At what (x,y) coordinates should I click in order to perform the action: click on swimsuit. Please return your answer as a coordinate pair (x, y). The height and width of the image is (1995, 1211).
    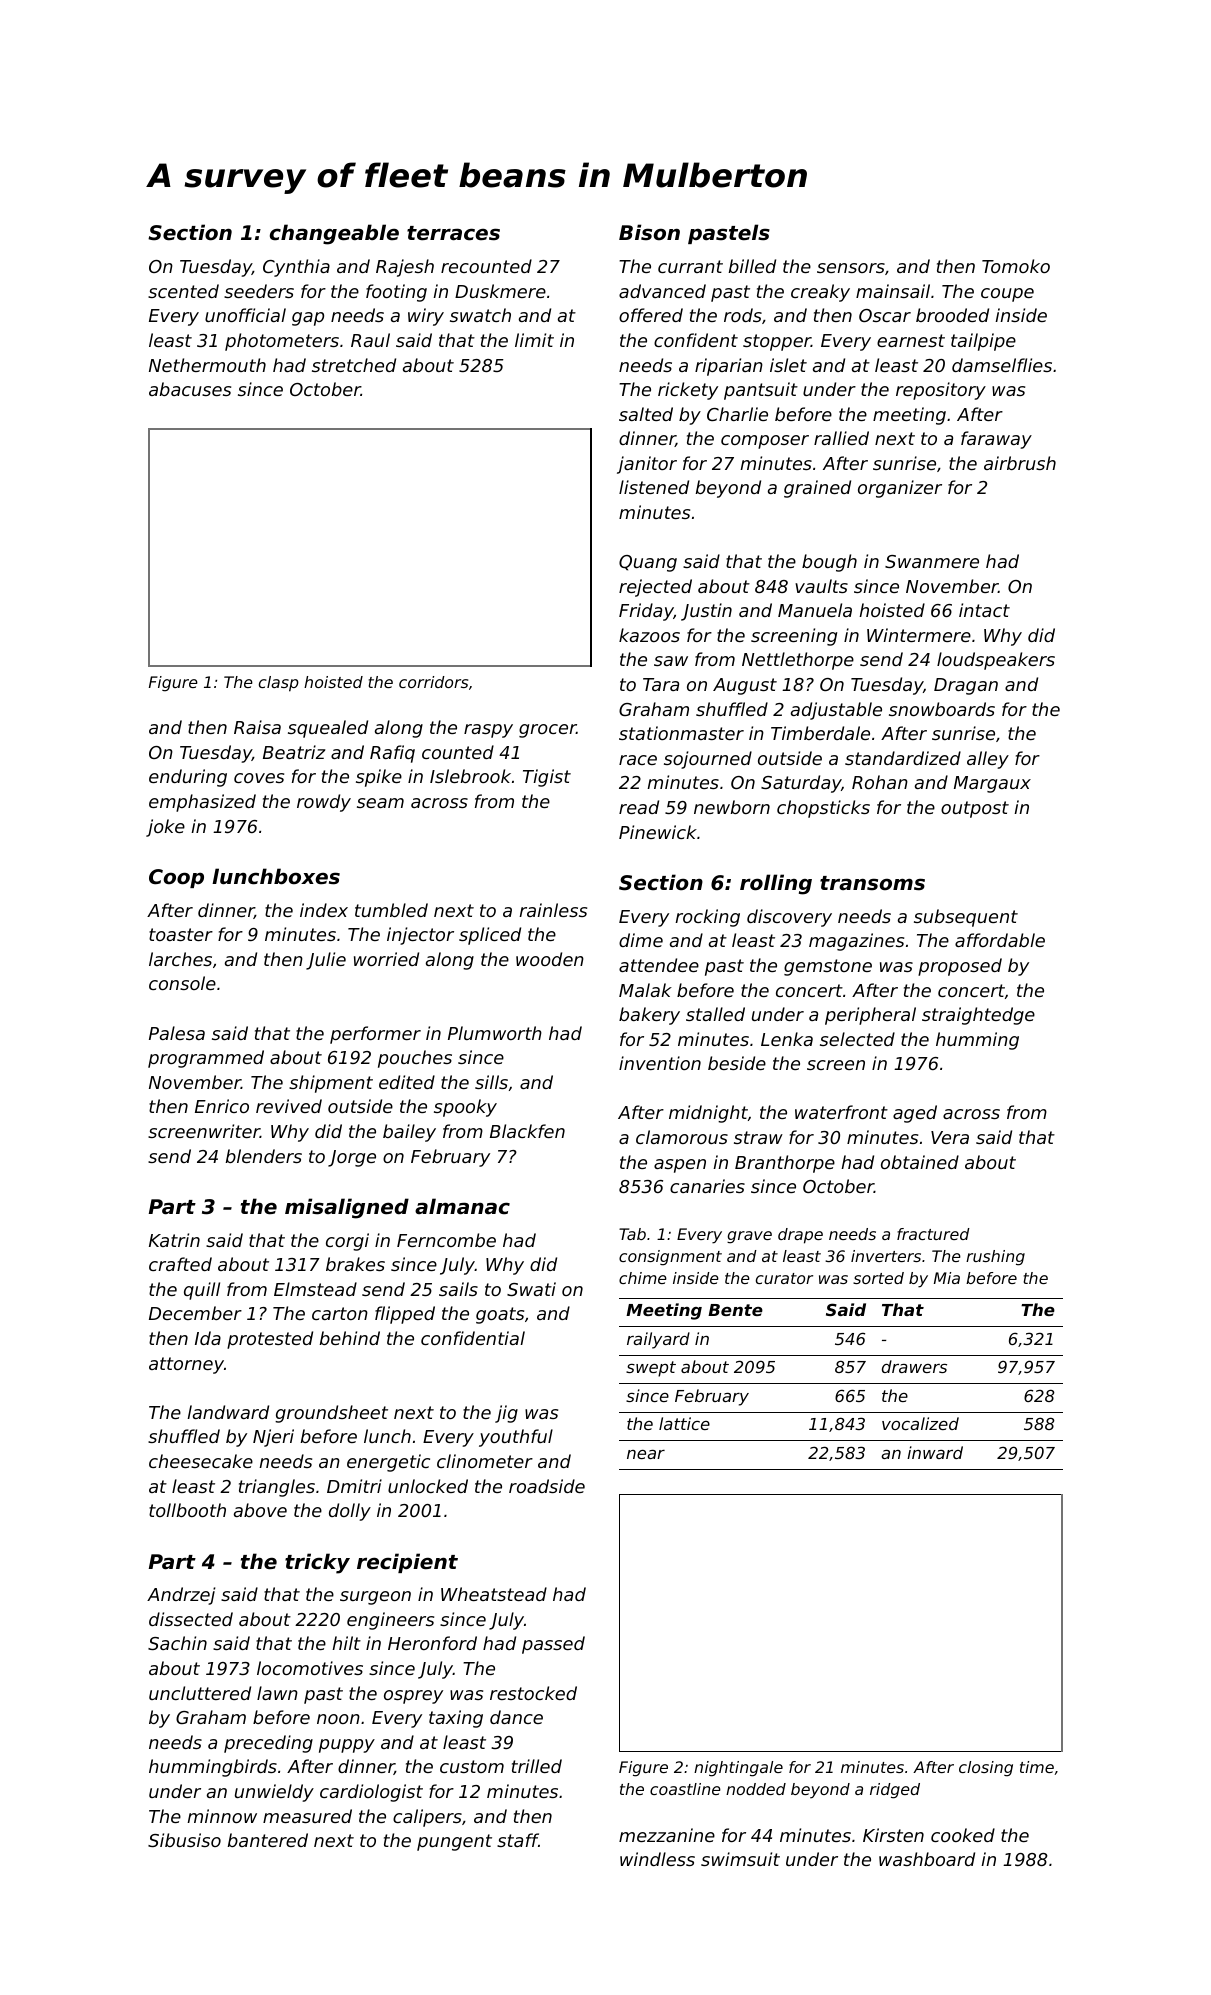
    Looking at the image, I should click on (740, 1859).
